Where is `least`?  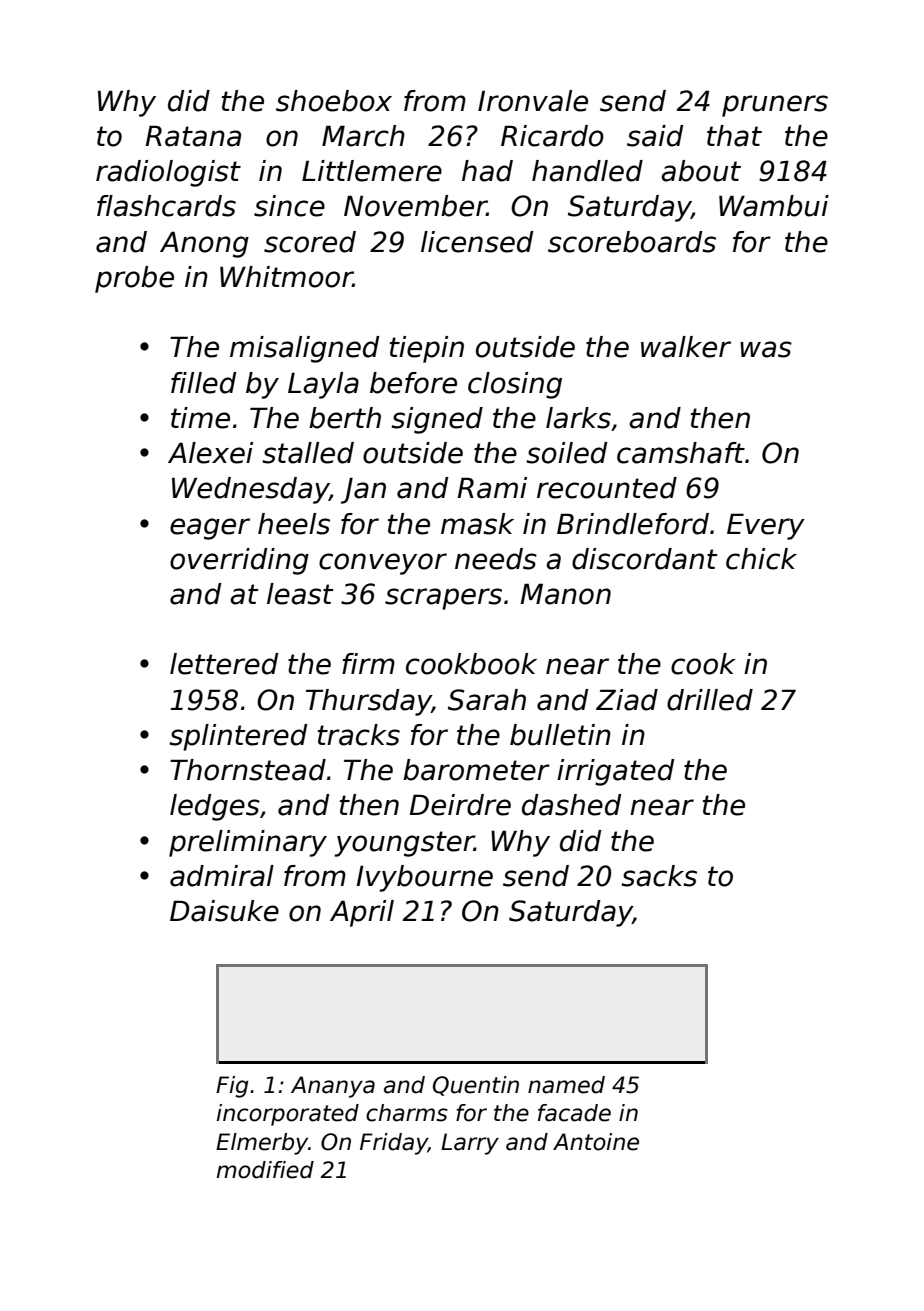
least is located at coordinates (300, 594).
